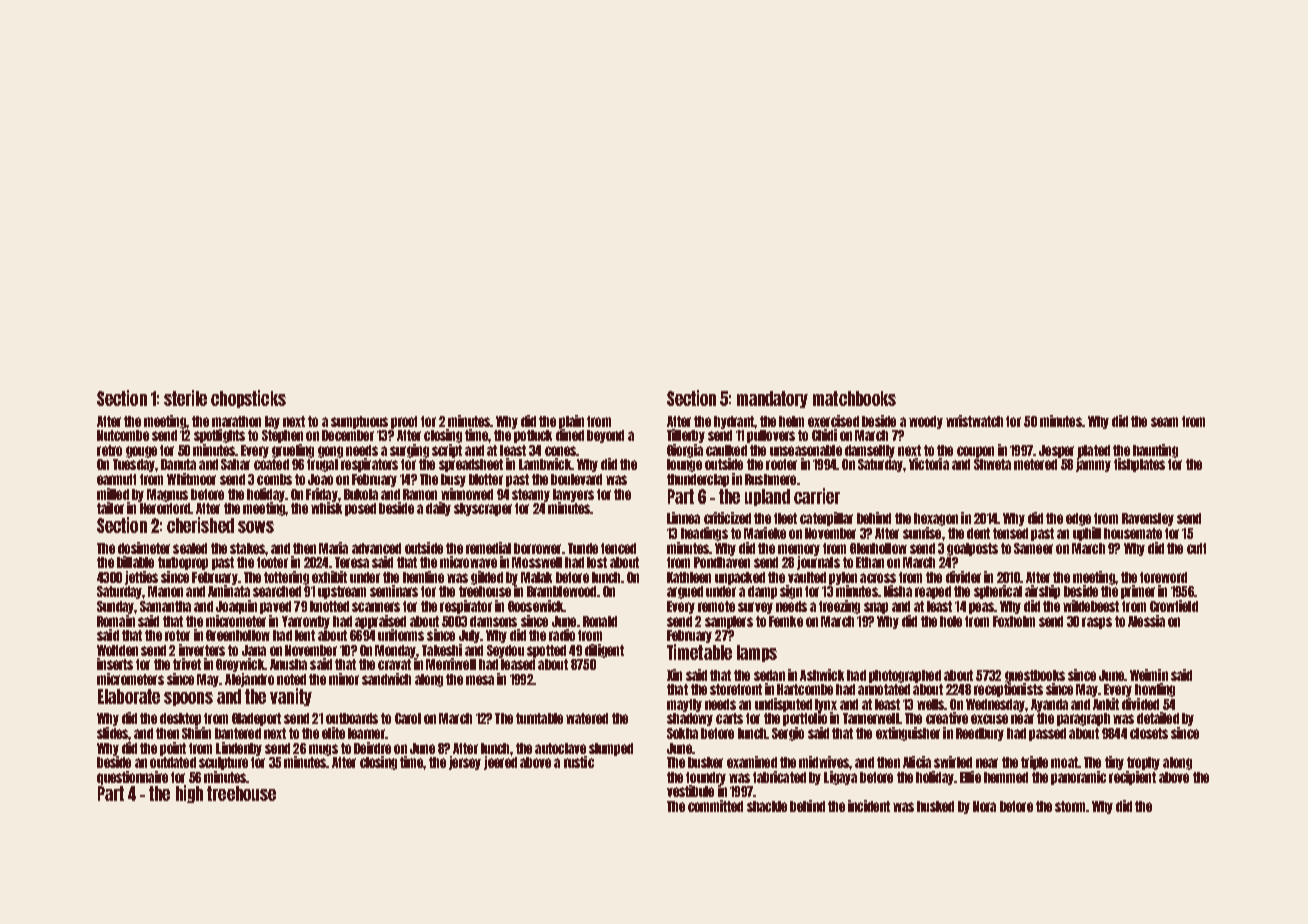  I want to click on matchbooks, so click(854, 398).
